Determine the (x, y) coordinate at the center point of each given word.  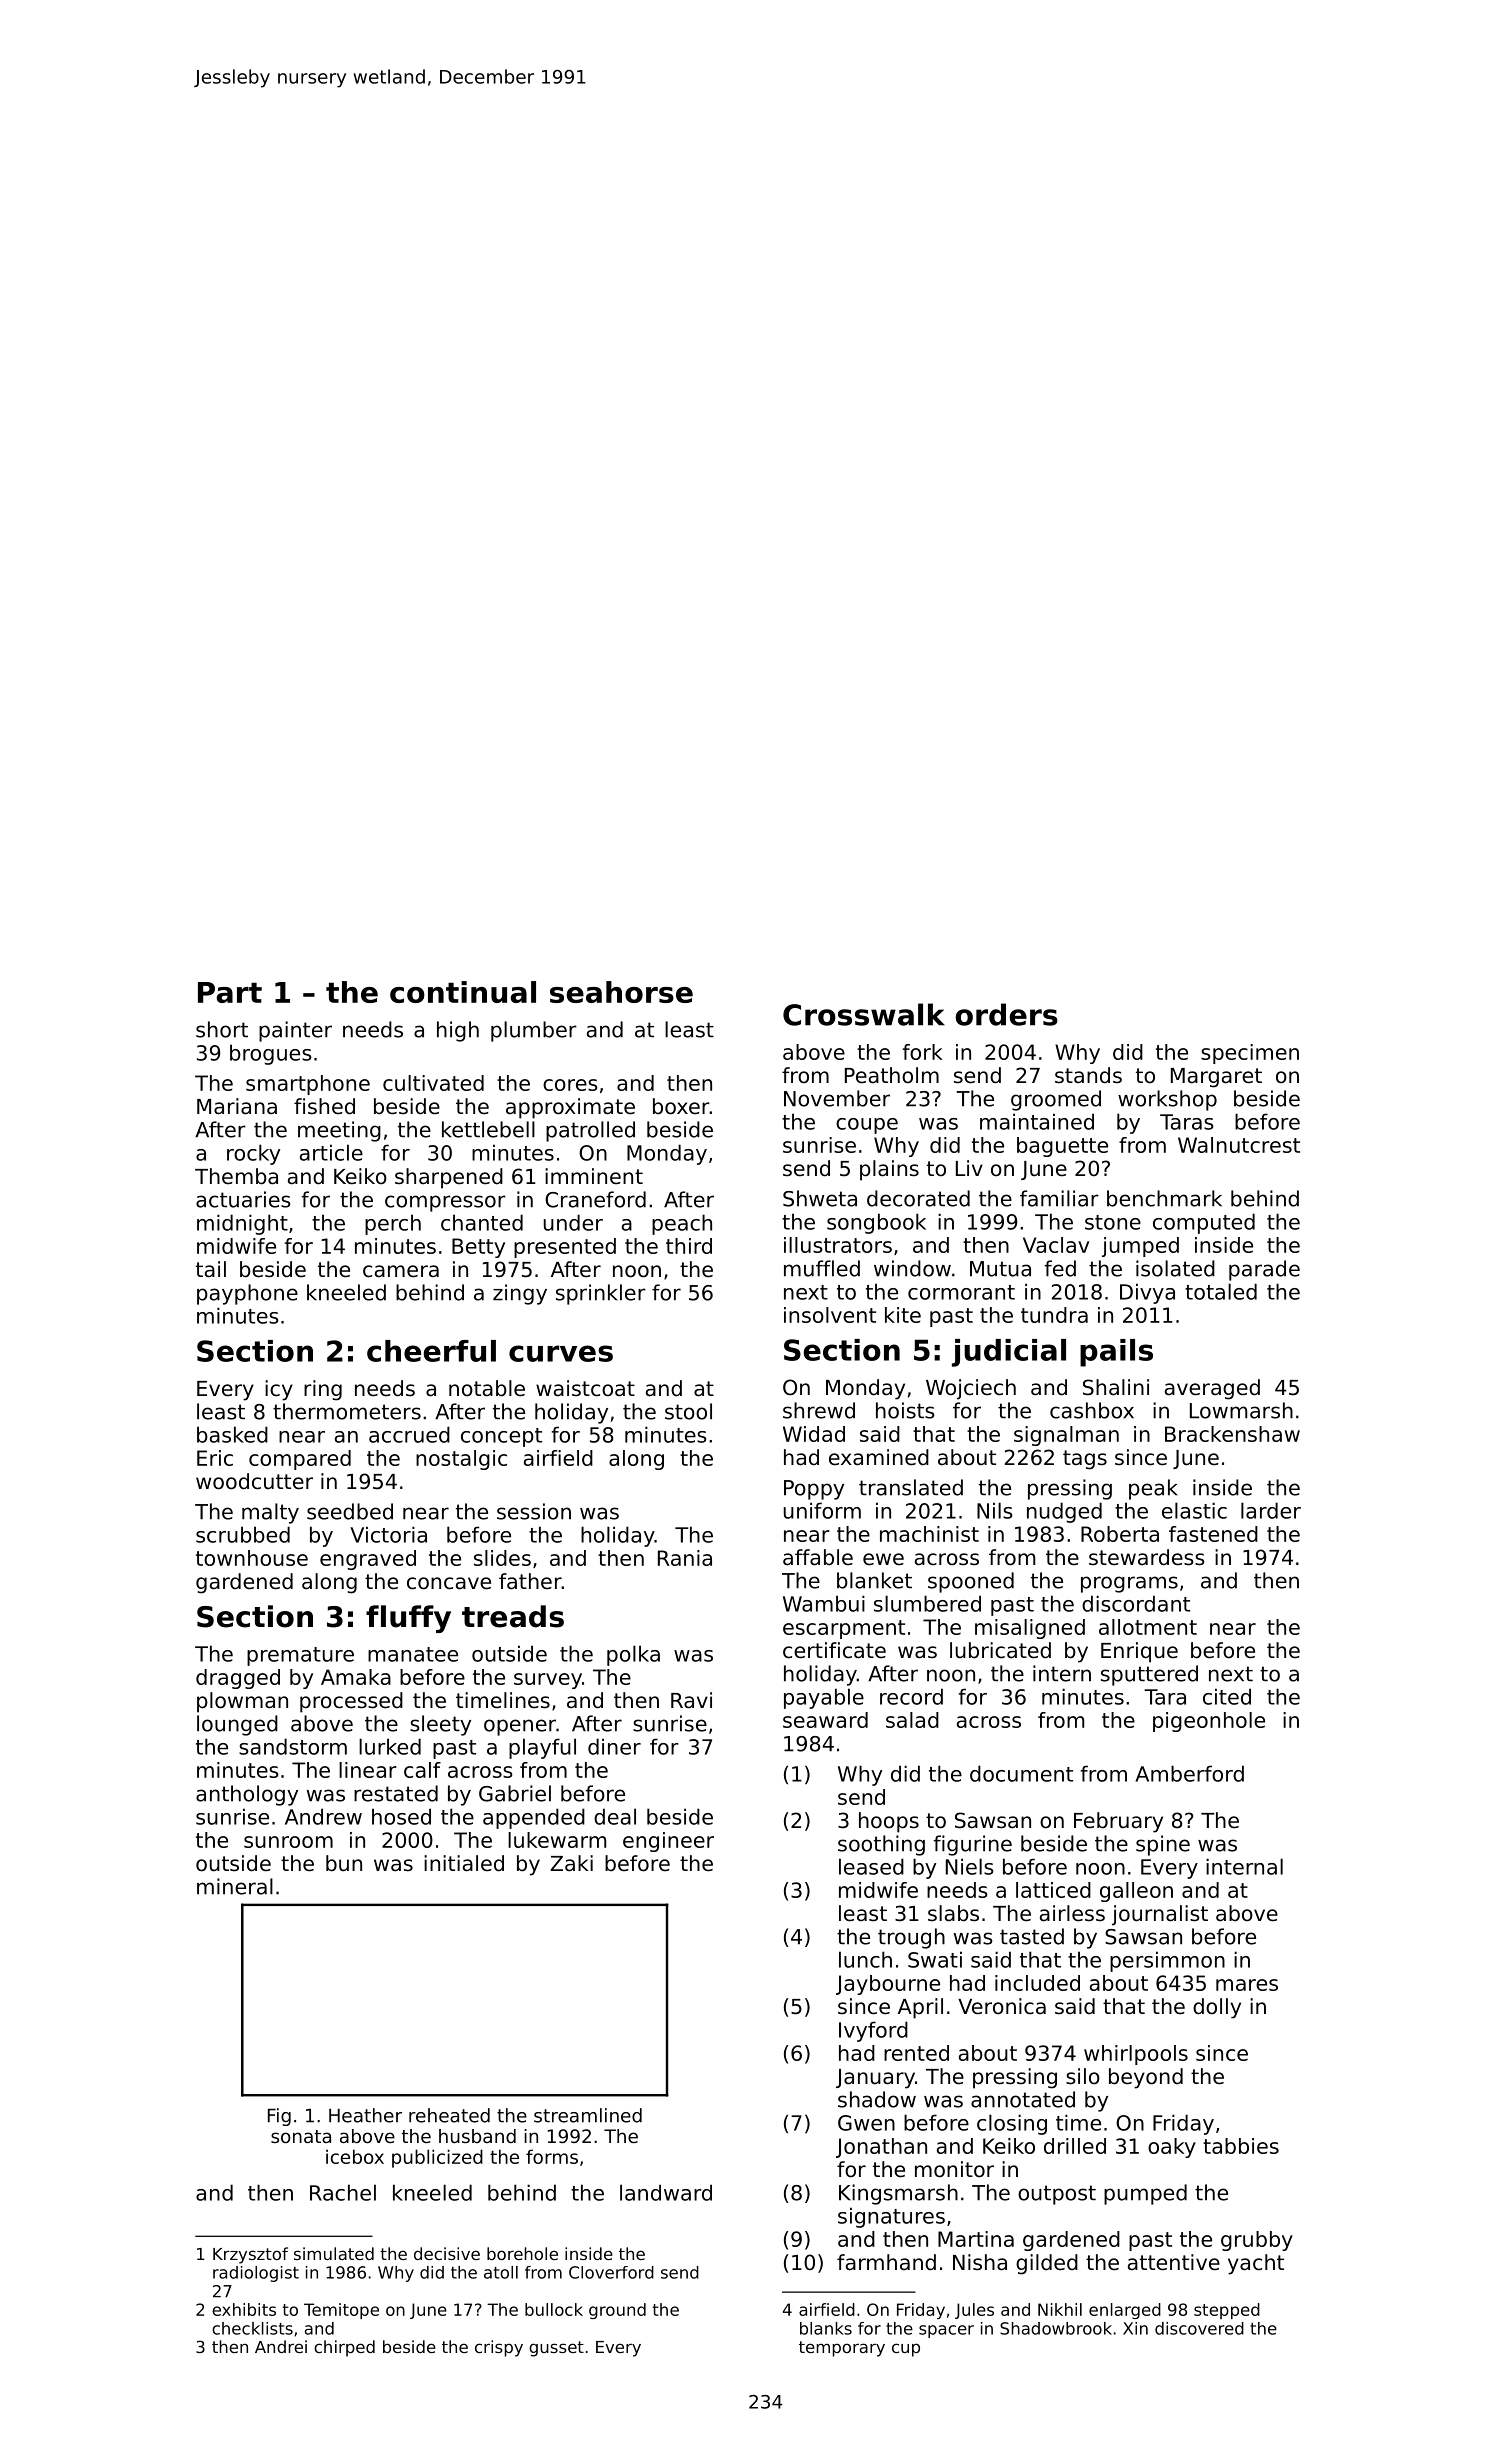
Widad (814, 1434)
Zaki (571, 1863)
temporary (842, 2349)
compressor (445, 1203)
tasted (1032, 1936)
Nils (995, 1510)
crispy (499, 2348)
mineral (235, 1886)
